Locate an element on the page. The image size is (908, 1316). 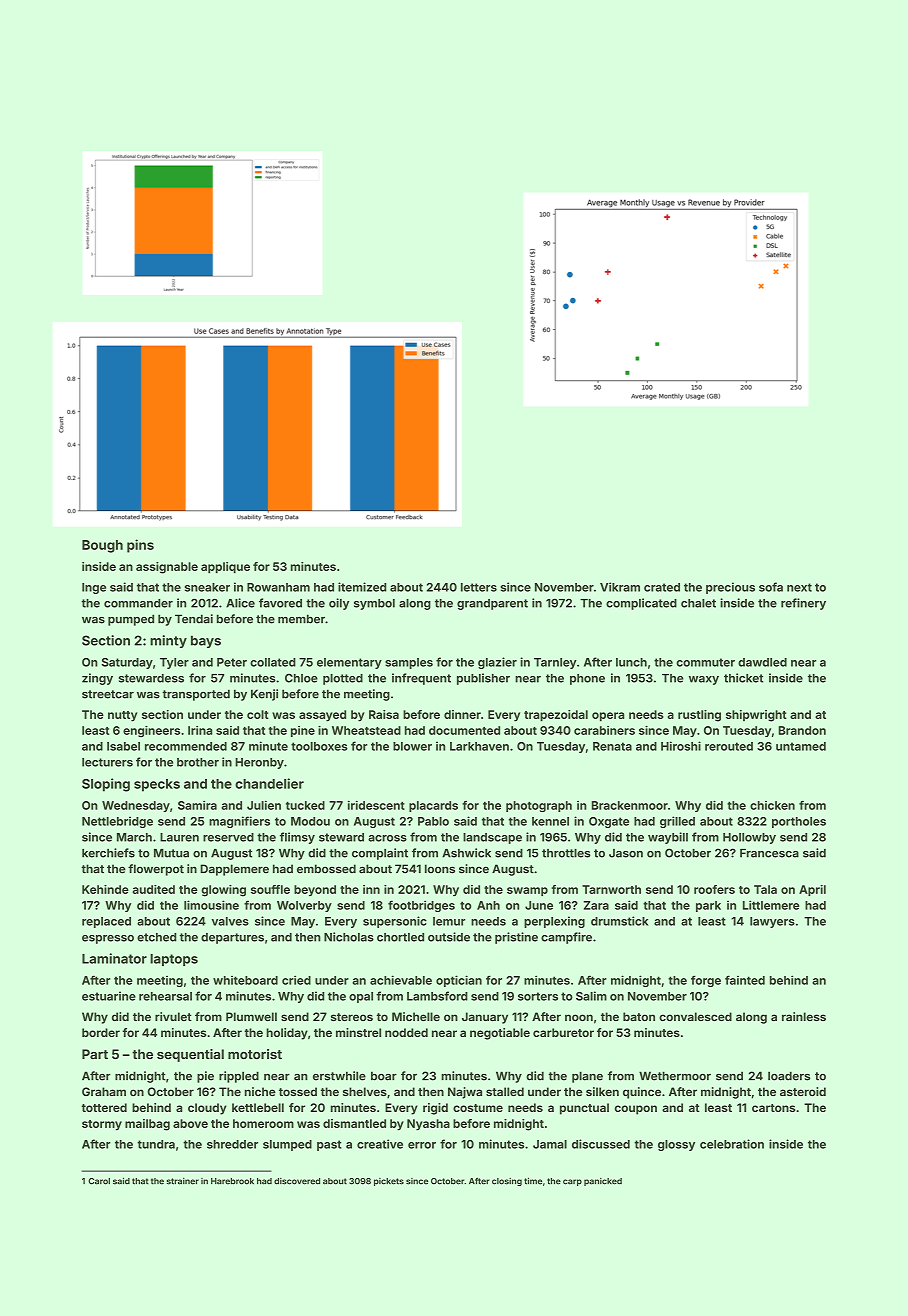
baton is located at coordinates (639, 1016).
